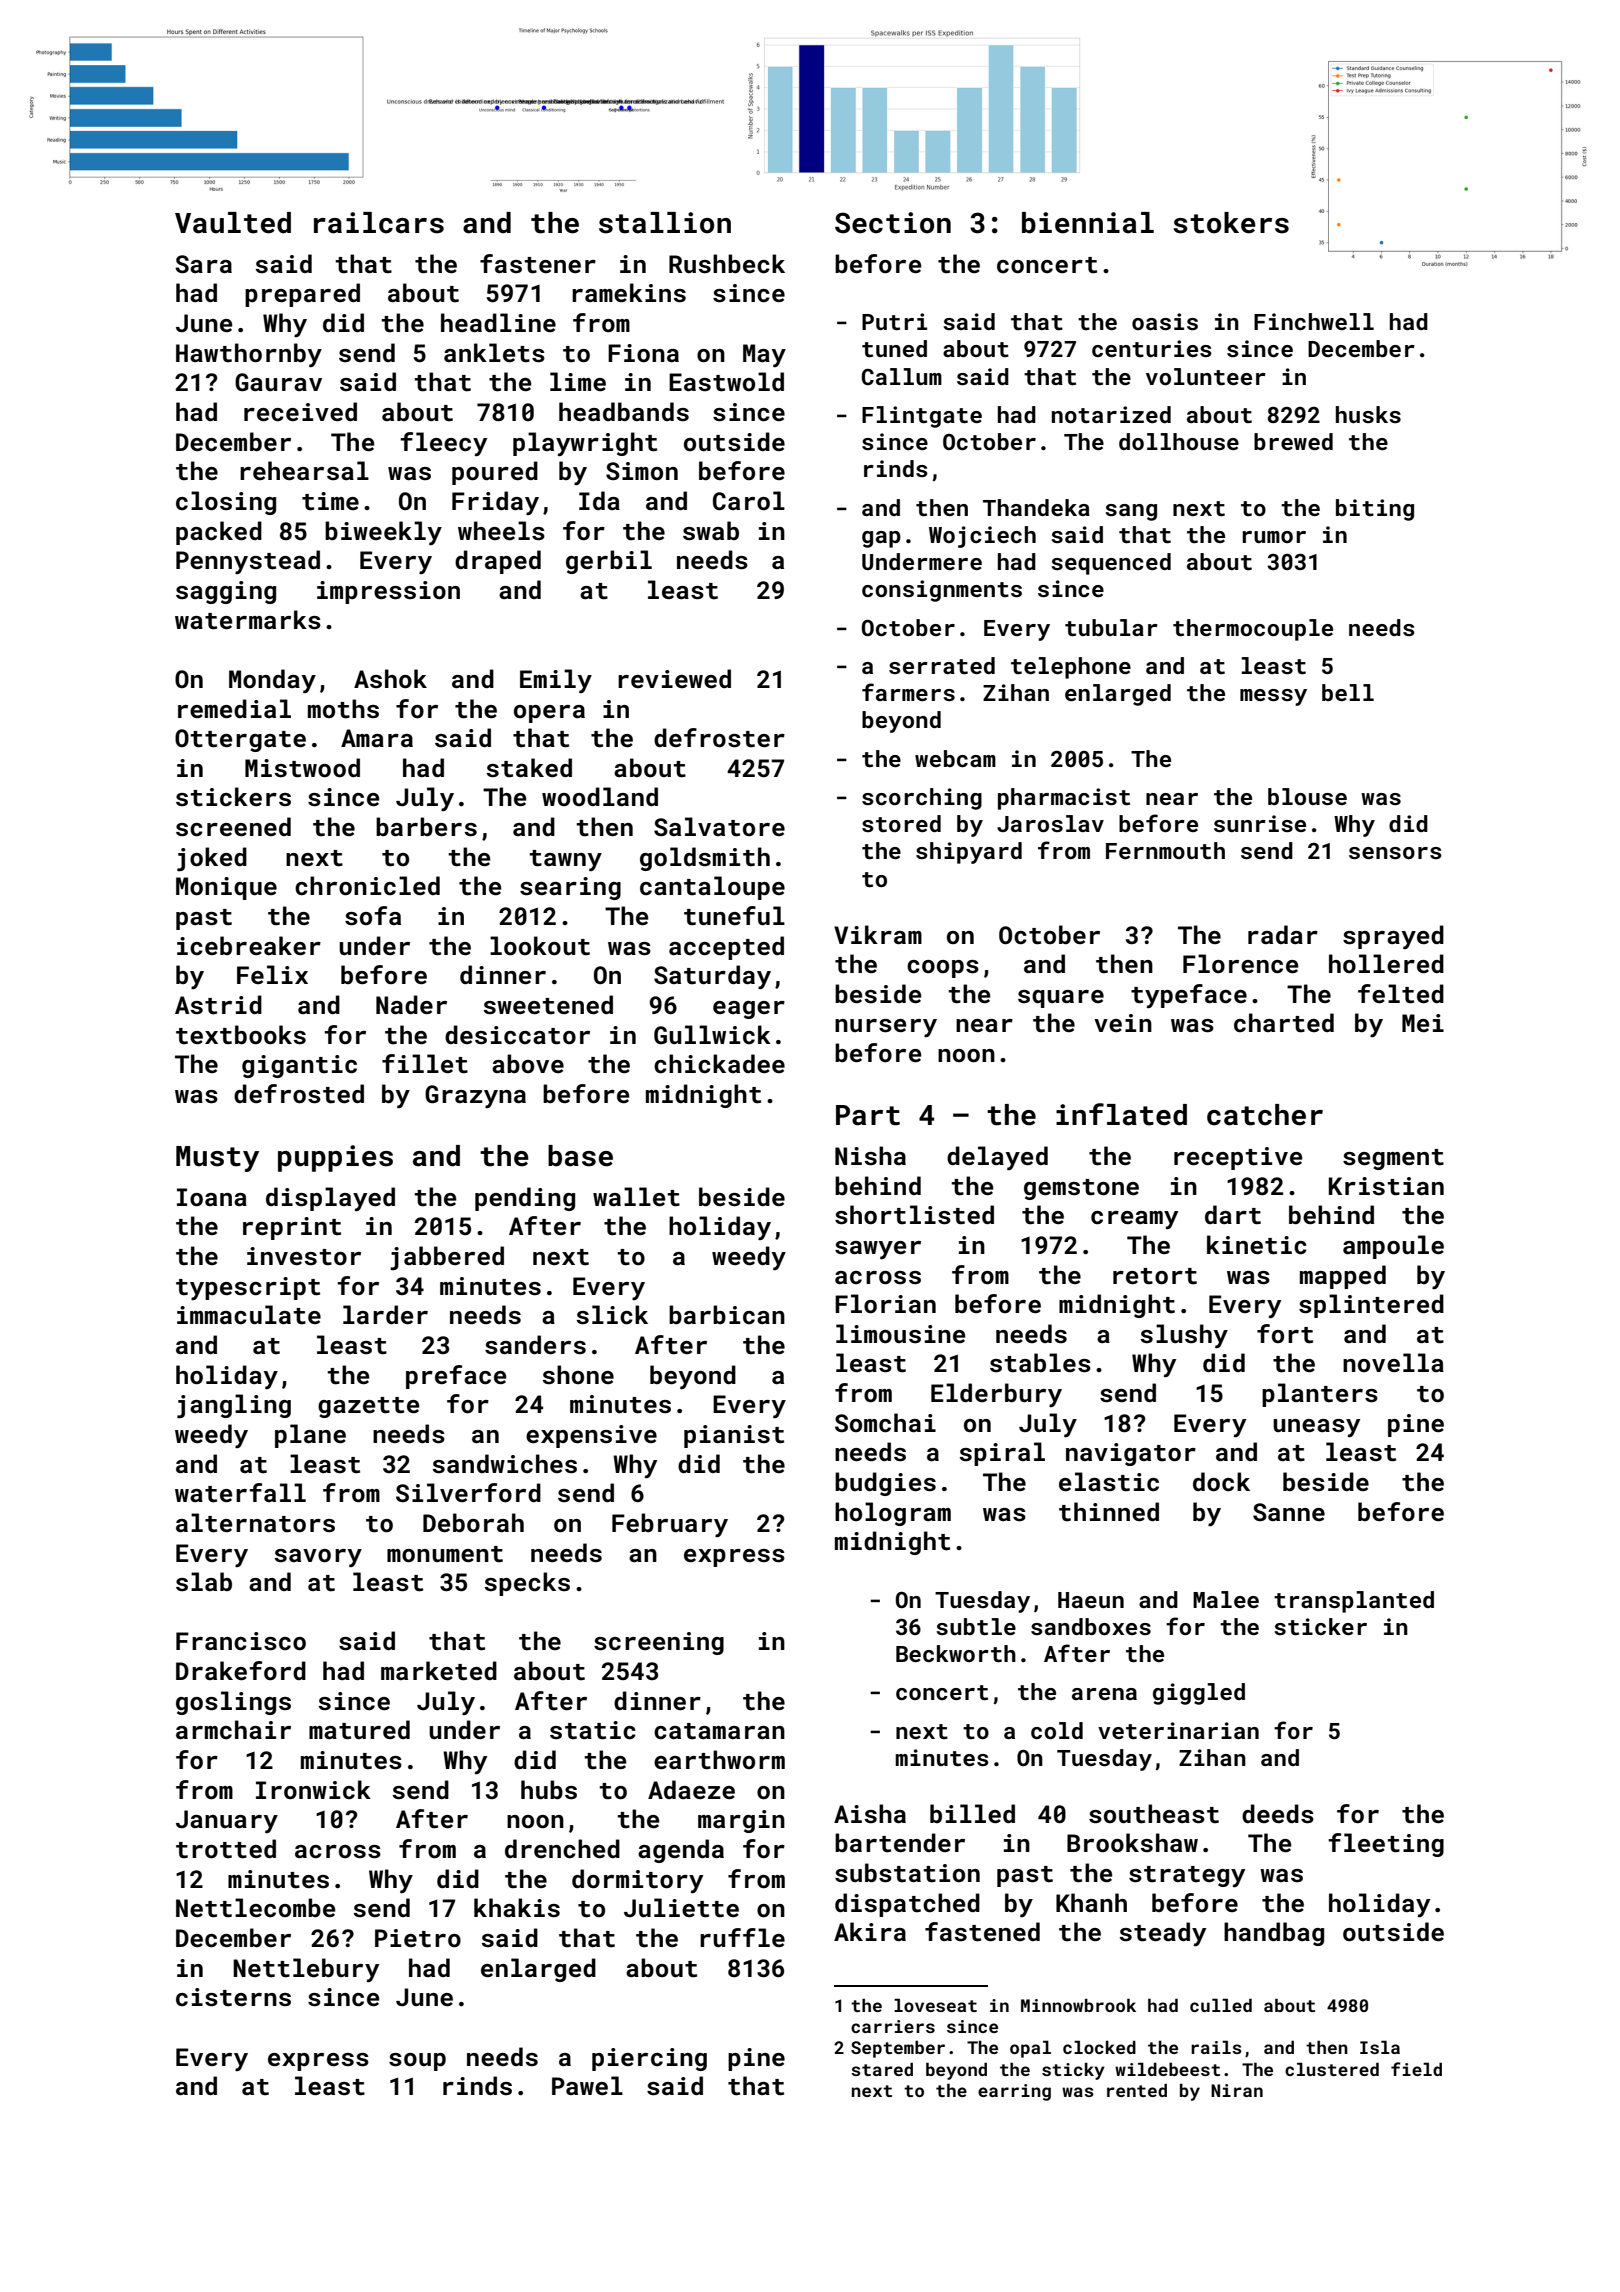  I want to click on cold, so click(1057, 1730).
